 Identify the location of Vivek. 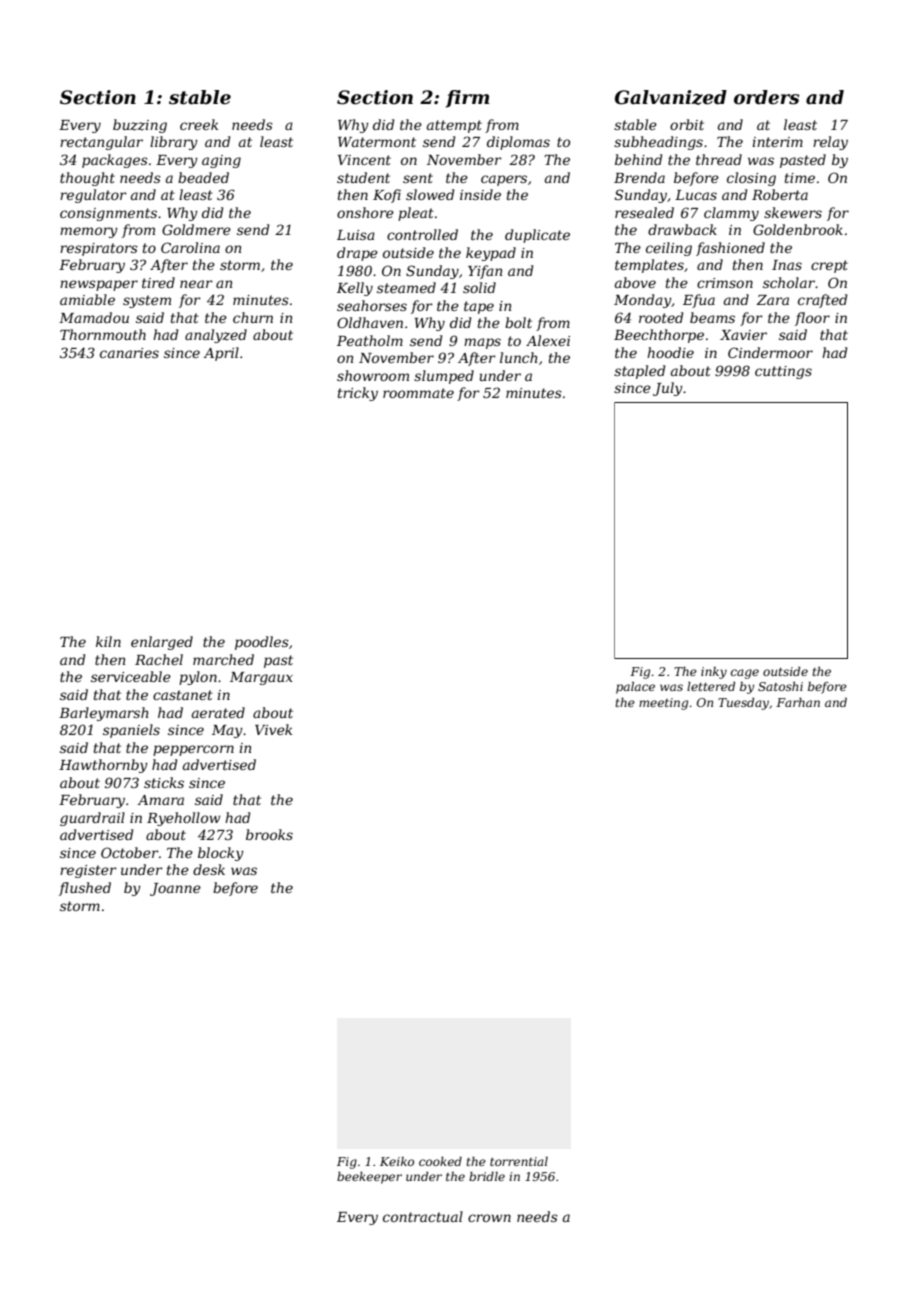
(273, 729).
